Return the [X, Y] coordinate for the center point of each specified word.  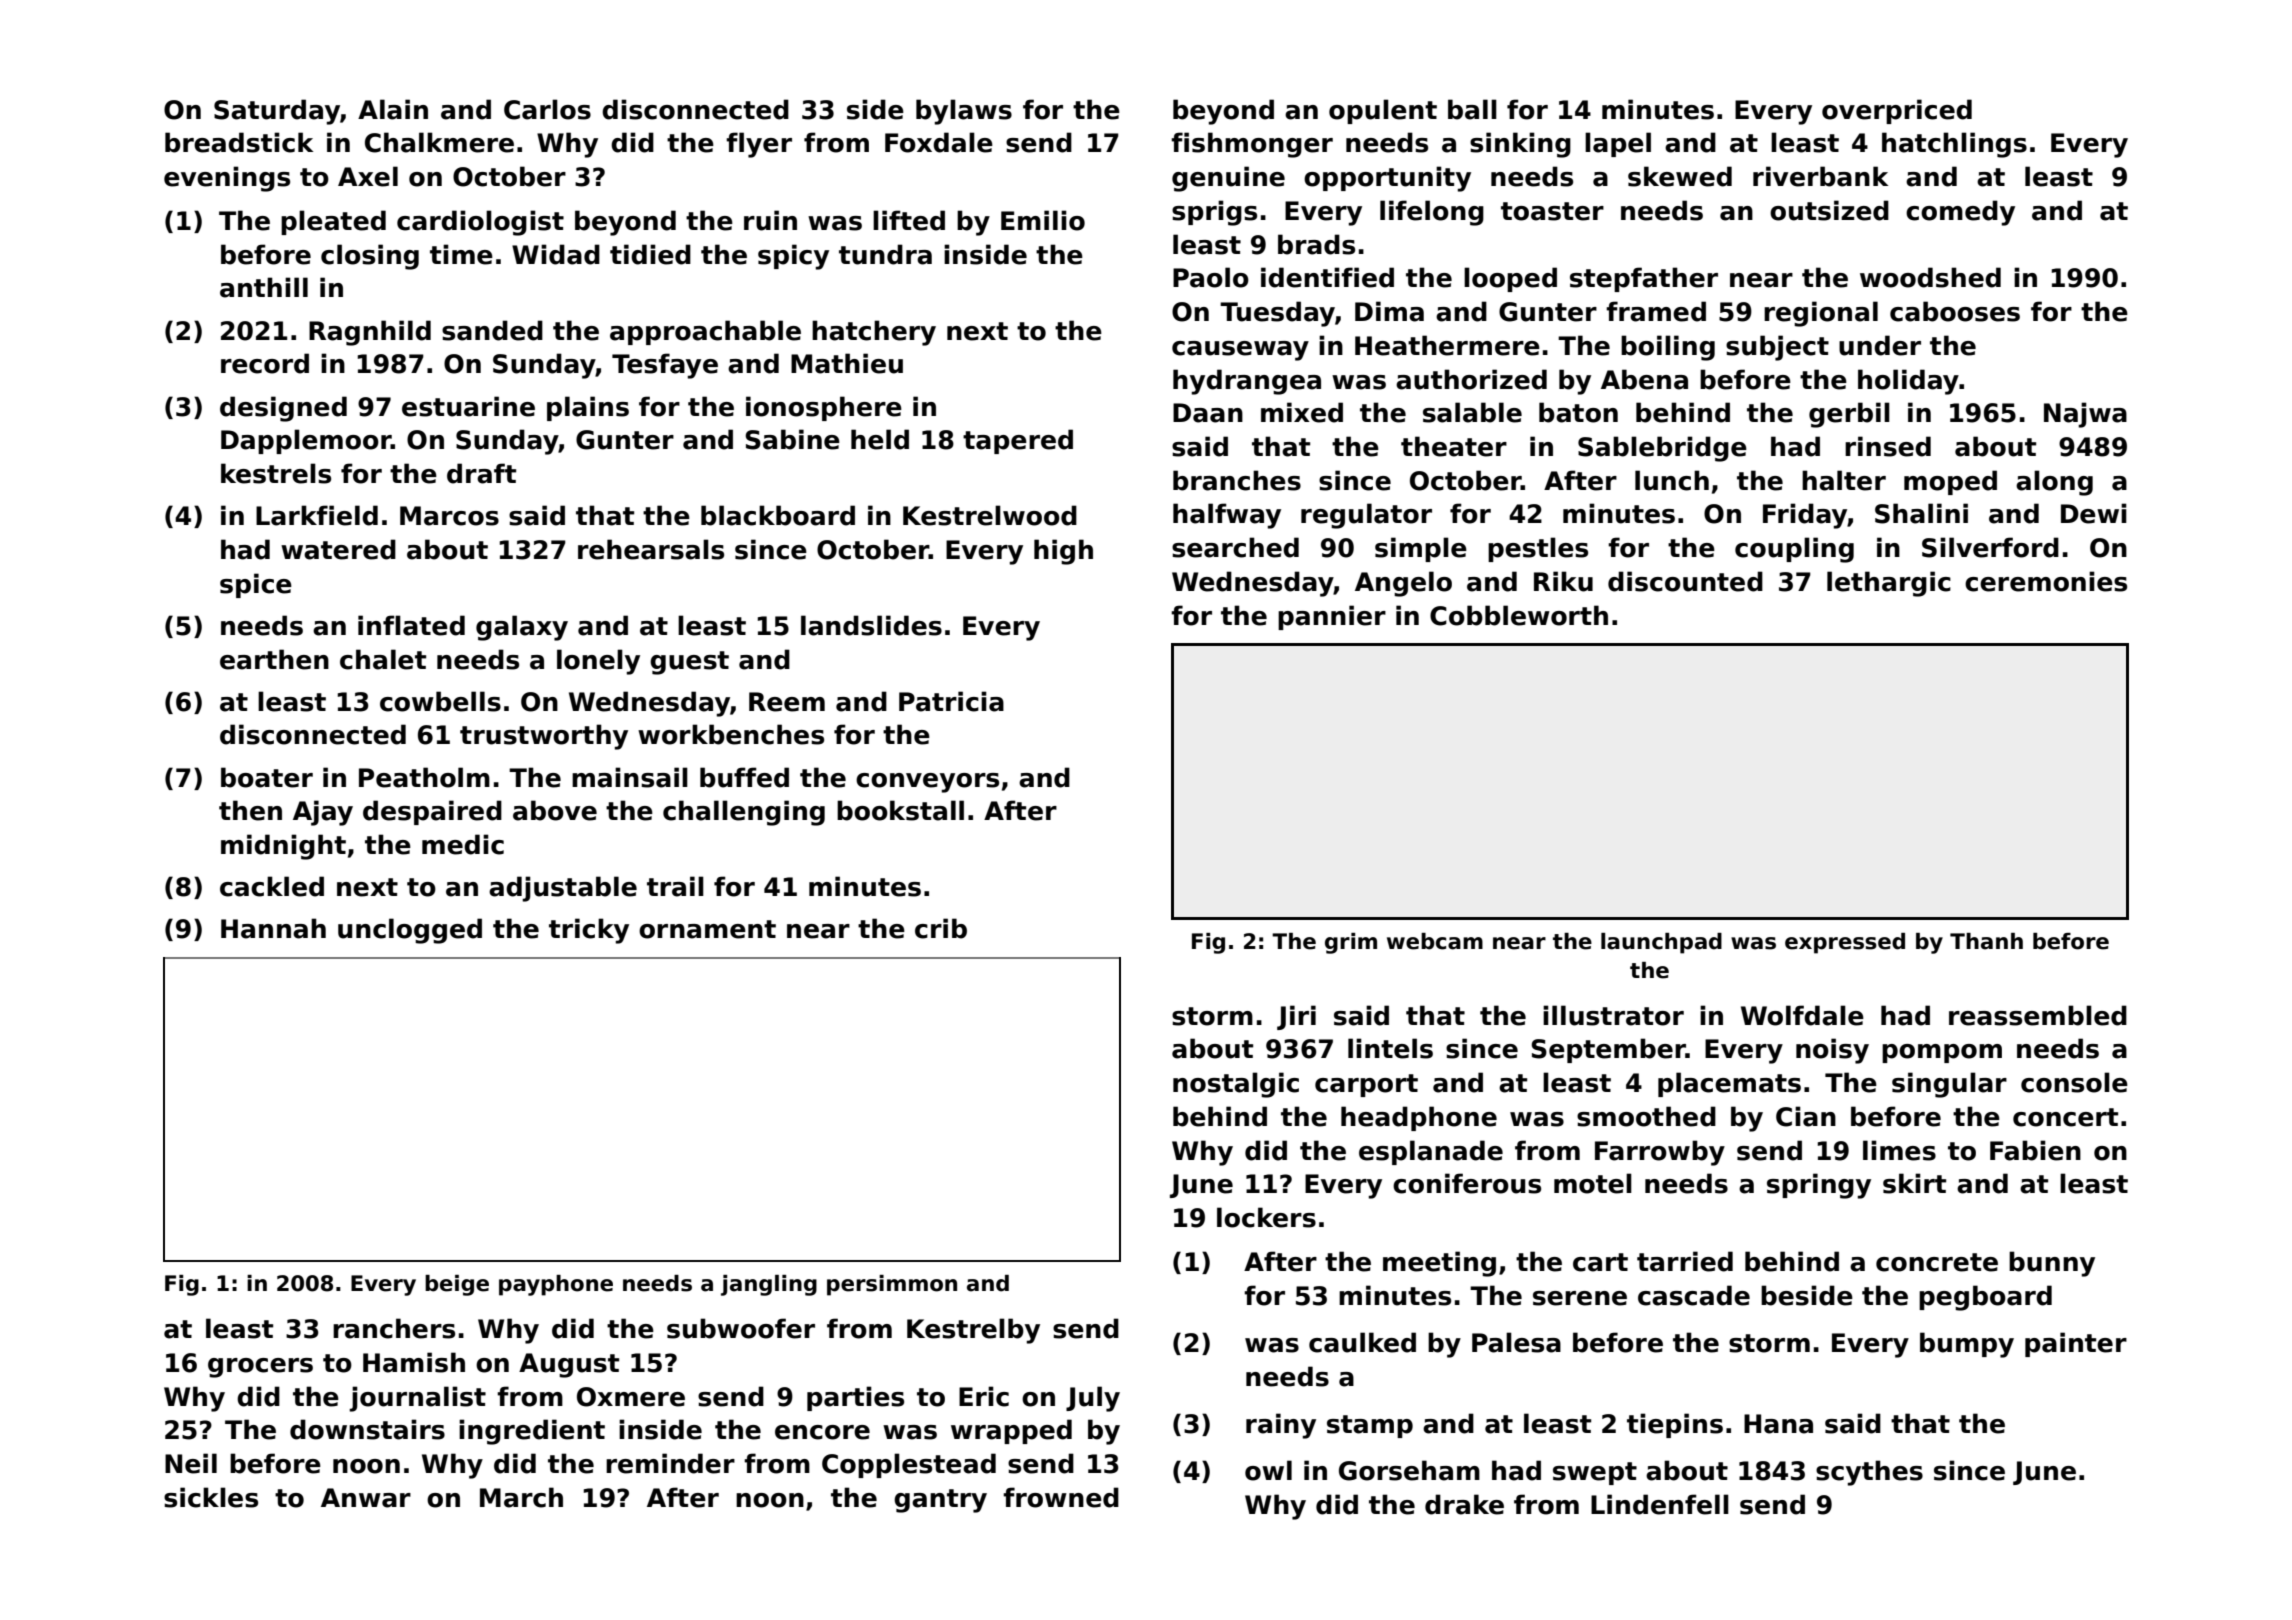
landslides [871, 625]
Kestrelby [973, 1331]
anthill [264, 287]
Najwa [2085, 415]
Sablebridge [1662, 449]
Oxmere [631, 1397]
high [1063, 552]
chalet [383, 659]
